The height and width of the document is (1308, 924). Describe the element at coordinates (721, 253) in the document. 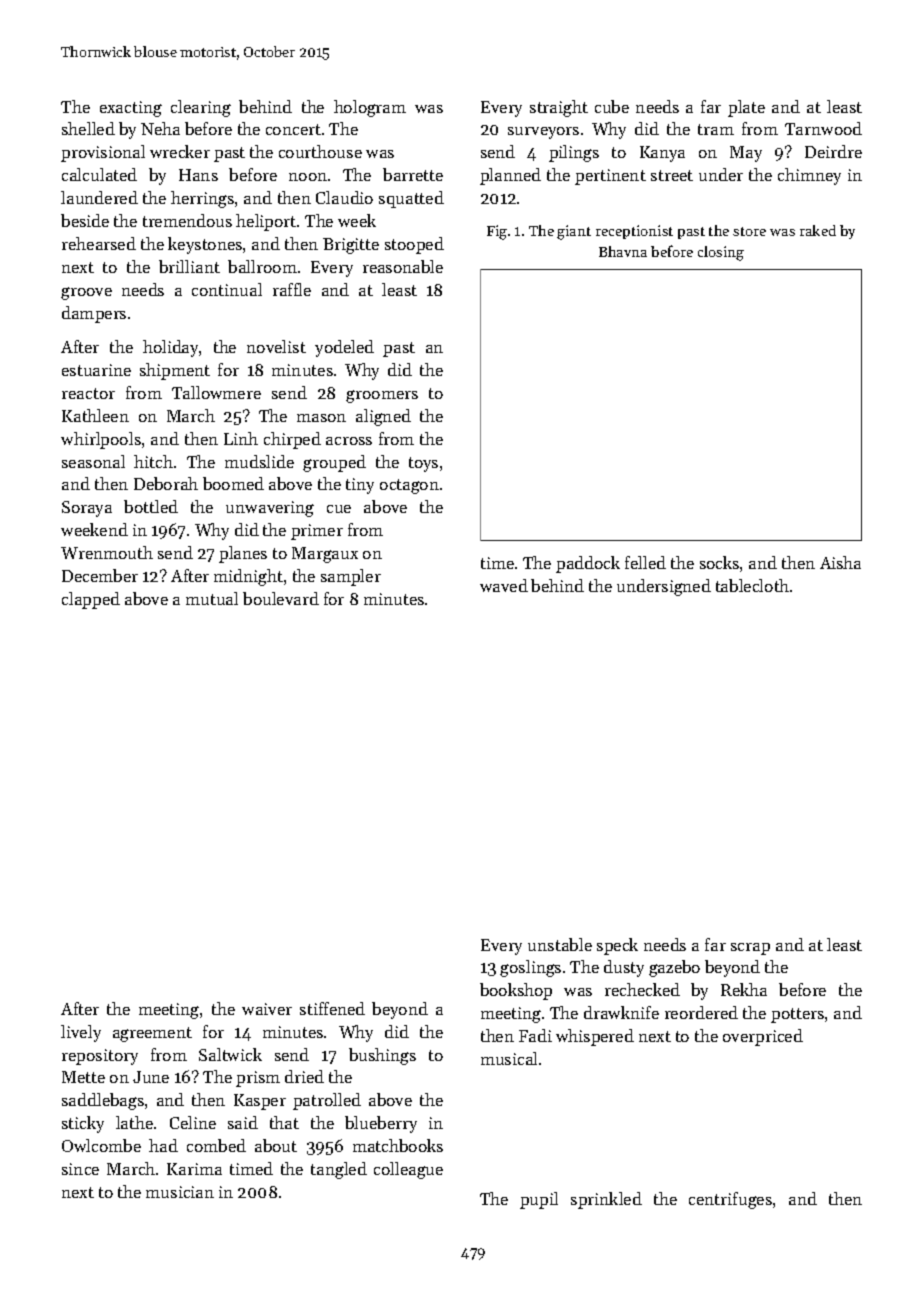

I see `closing` at that location.
